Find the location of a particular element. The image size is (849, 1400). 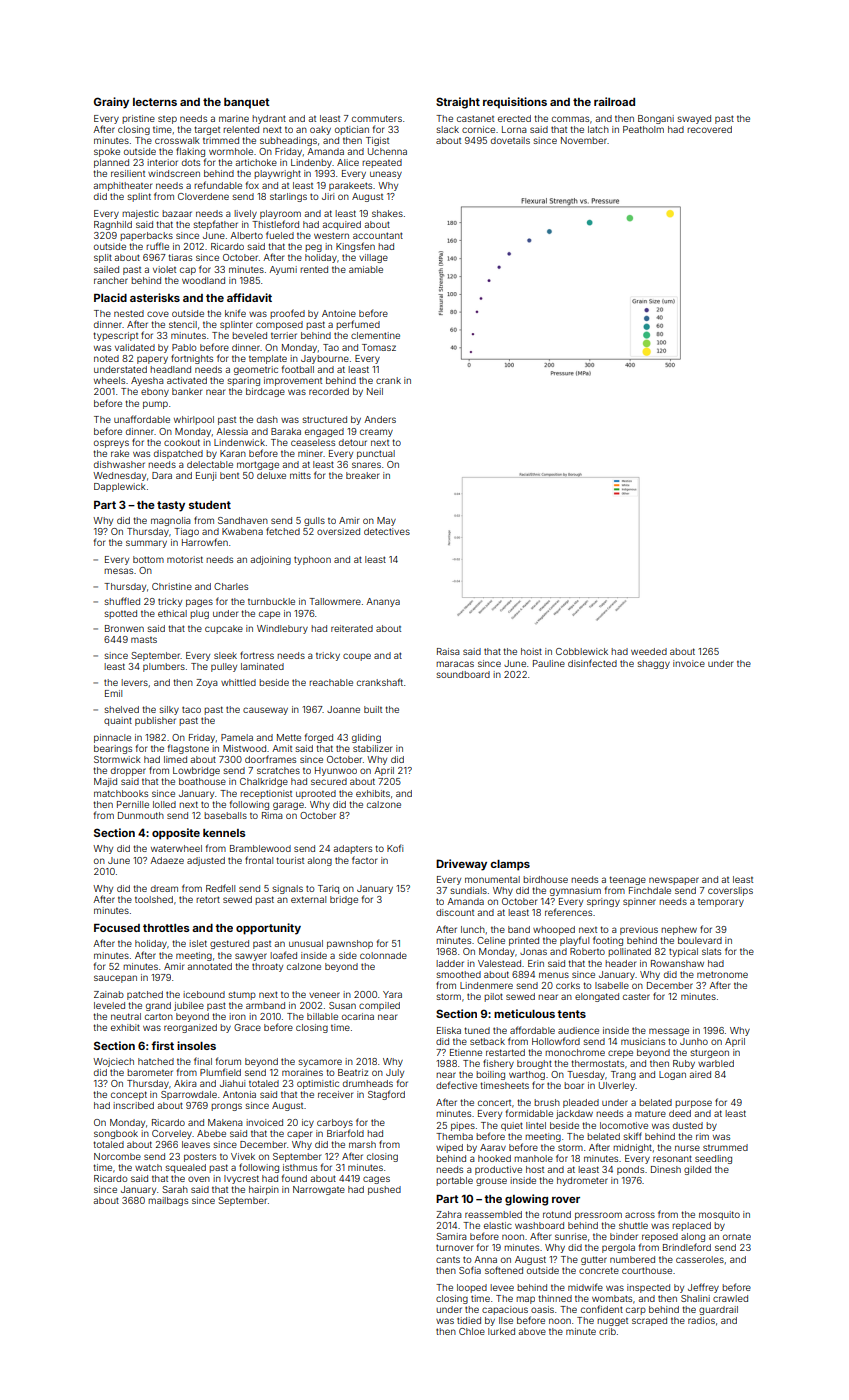

Chloe is located at coordinates (472, 1331).
